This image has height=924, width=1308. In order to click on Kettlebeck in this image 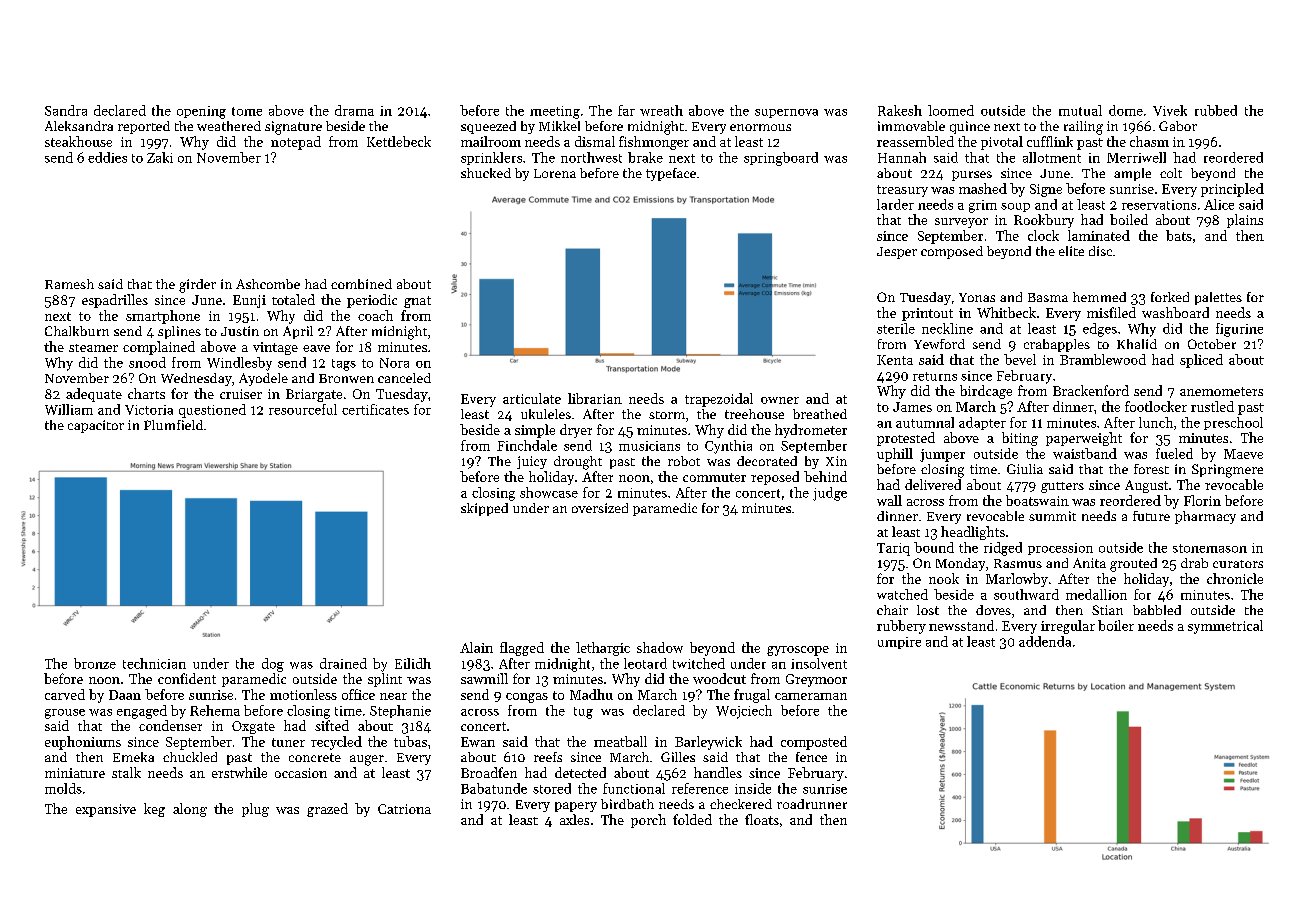, I will do `click(399, 141)`.
